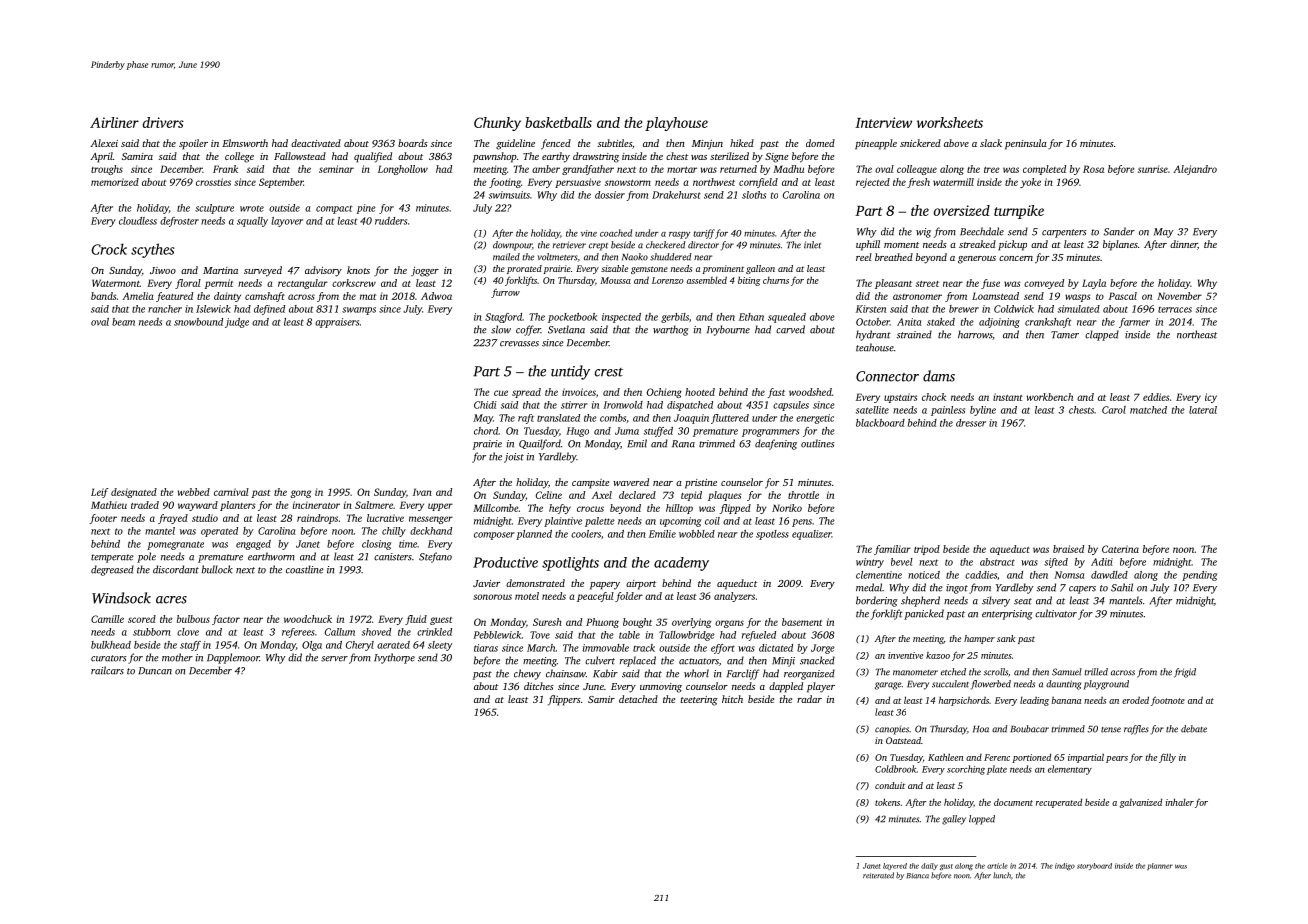 This screenshot has width=1308, height=924. Describe the element at coordinates (732, 699) in the screenshot. I see `hitch` at that location.
